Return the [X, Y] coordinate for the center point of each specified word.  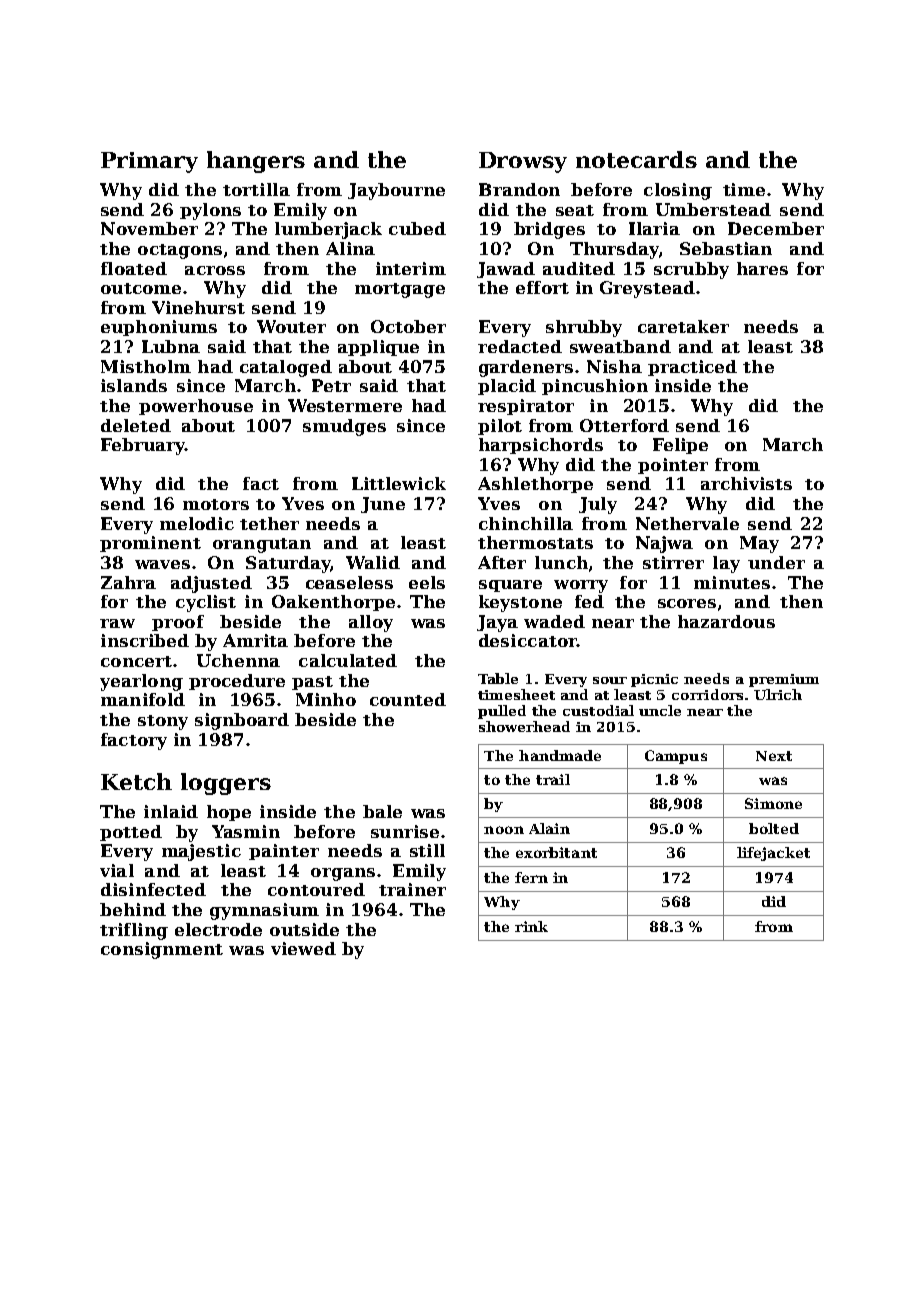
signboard [242, 721]
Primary [149, 162]
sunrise [405, 831]
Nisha [614, 366]
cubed [417, 228]
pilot [500, 427]
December [776, 228]
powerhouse [196, 407]
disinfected [153, 889]
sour [610, 680]
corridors [707, 694]
